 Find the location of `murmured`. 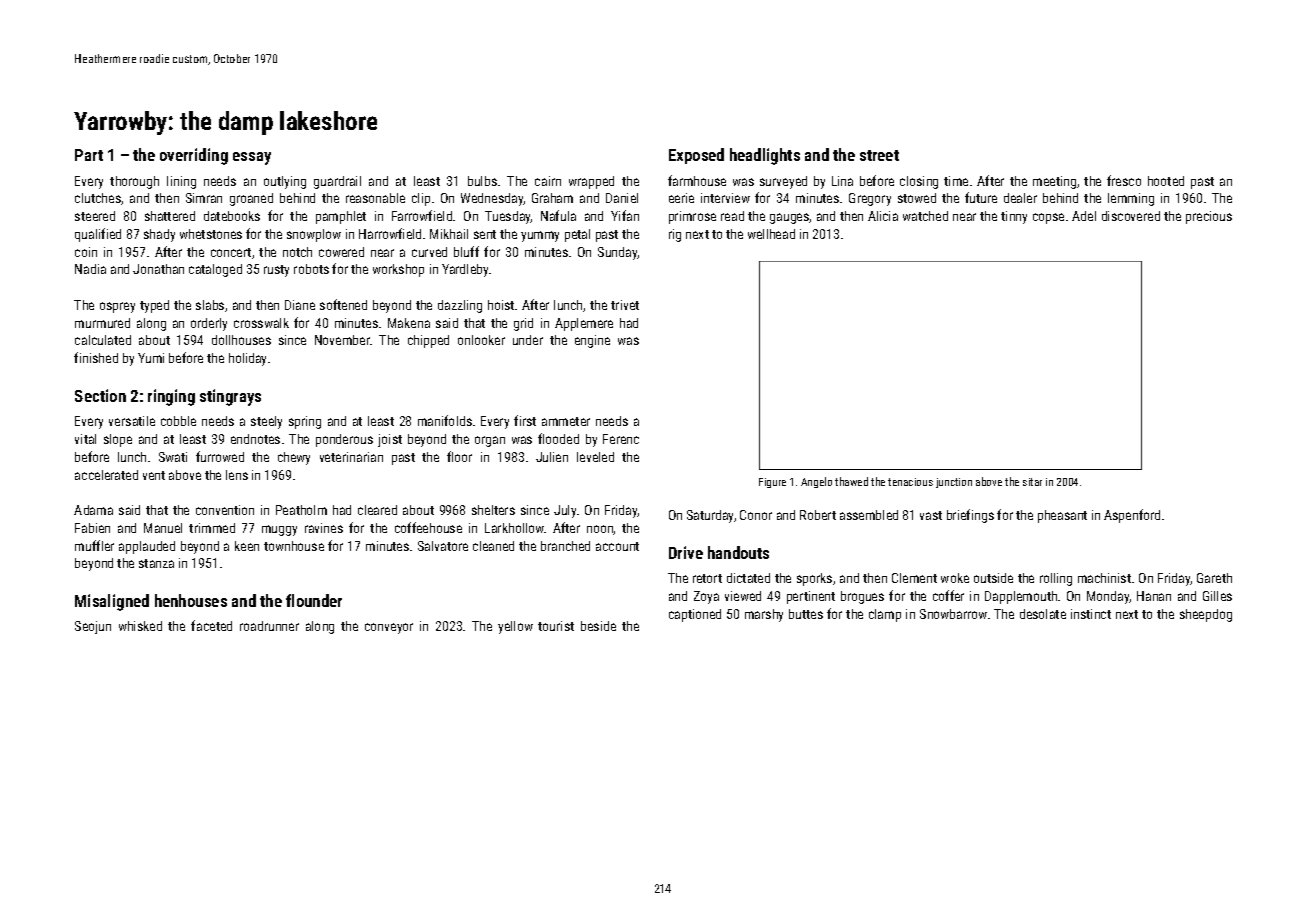

murmured is located at coordinates (102, 323).
